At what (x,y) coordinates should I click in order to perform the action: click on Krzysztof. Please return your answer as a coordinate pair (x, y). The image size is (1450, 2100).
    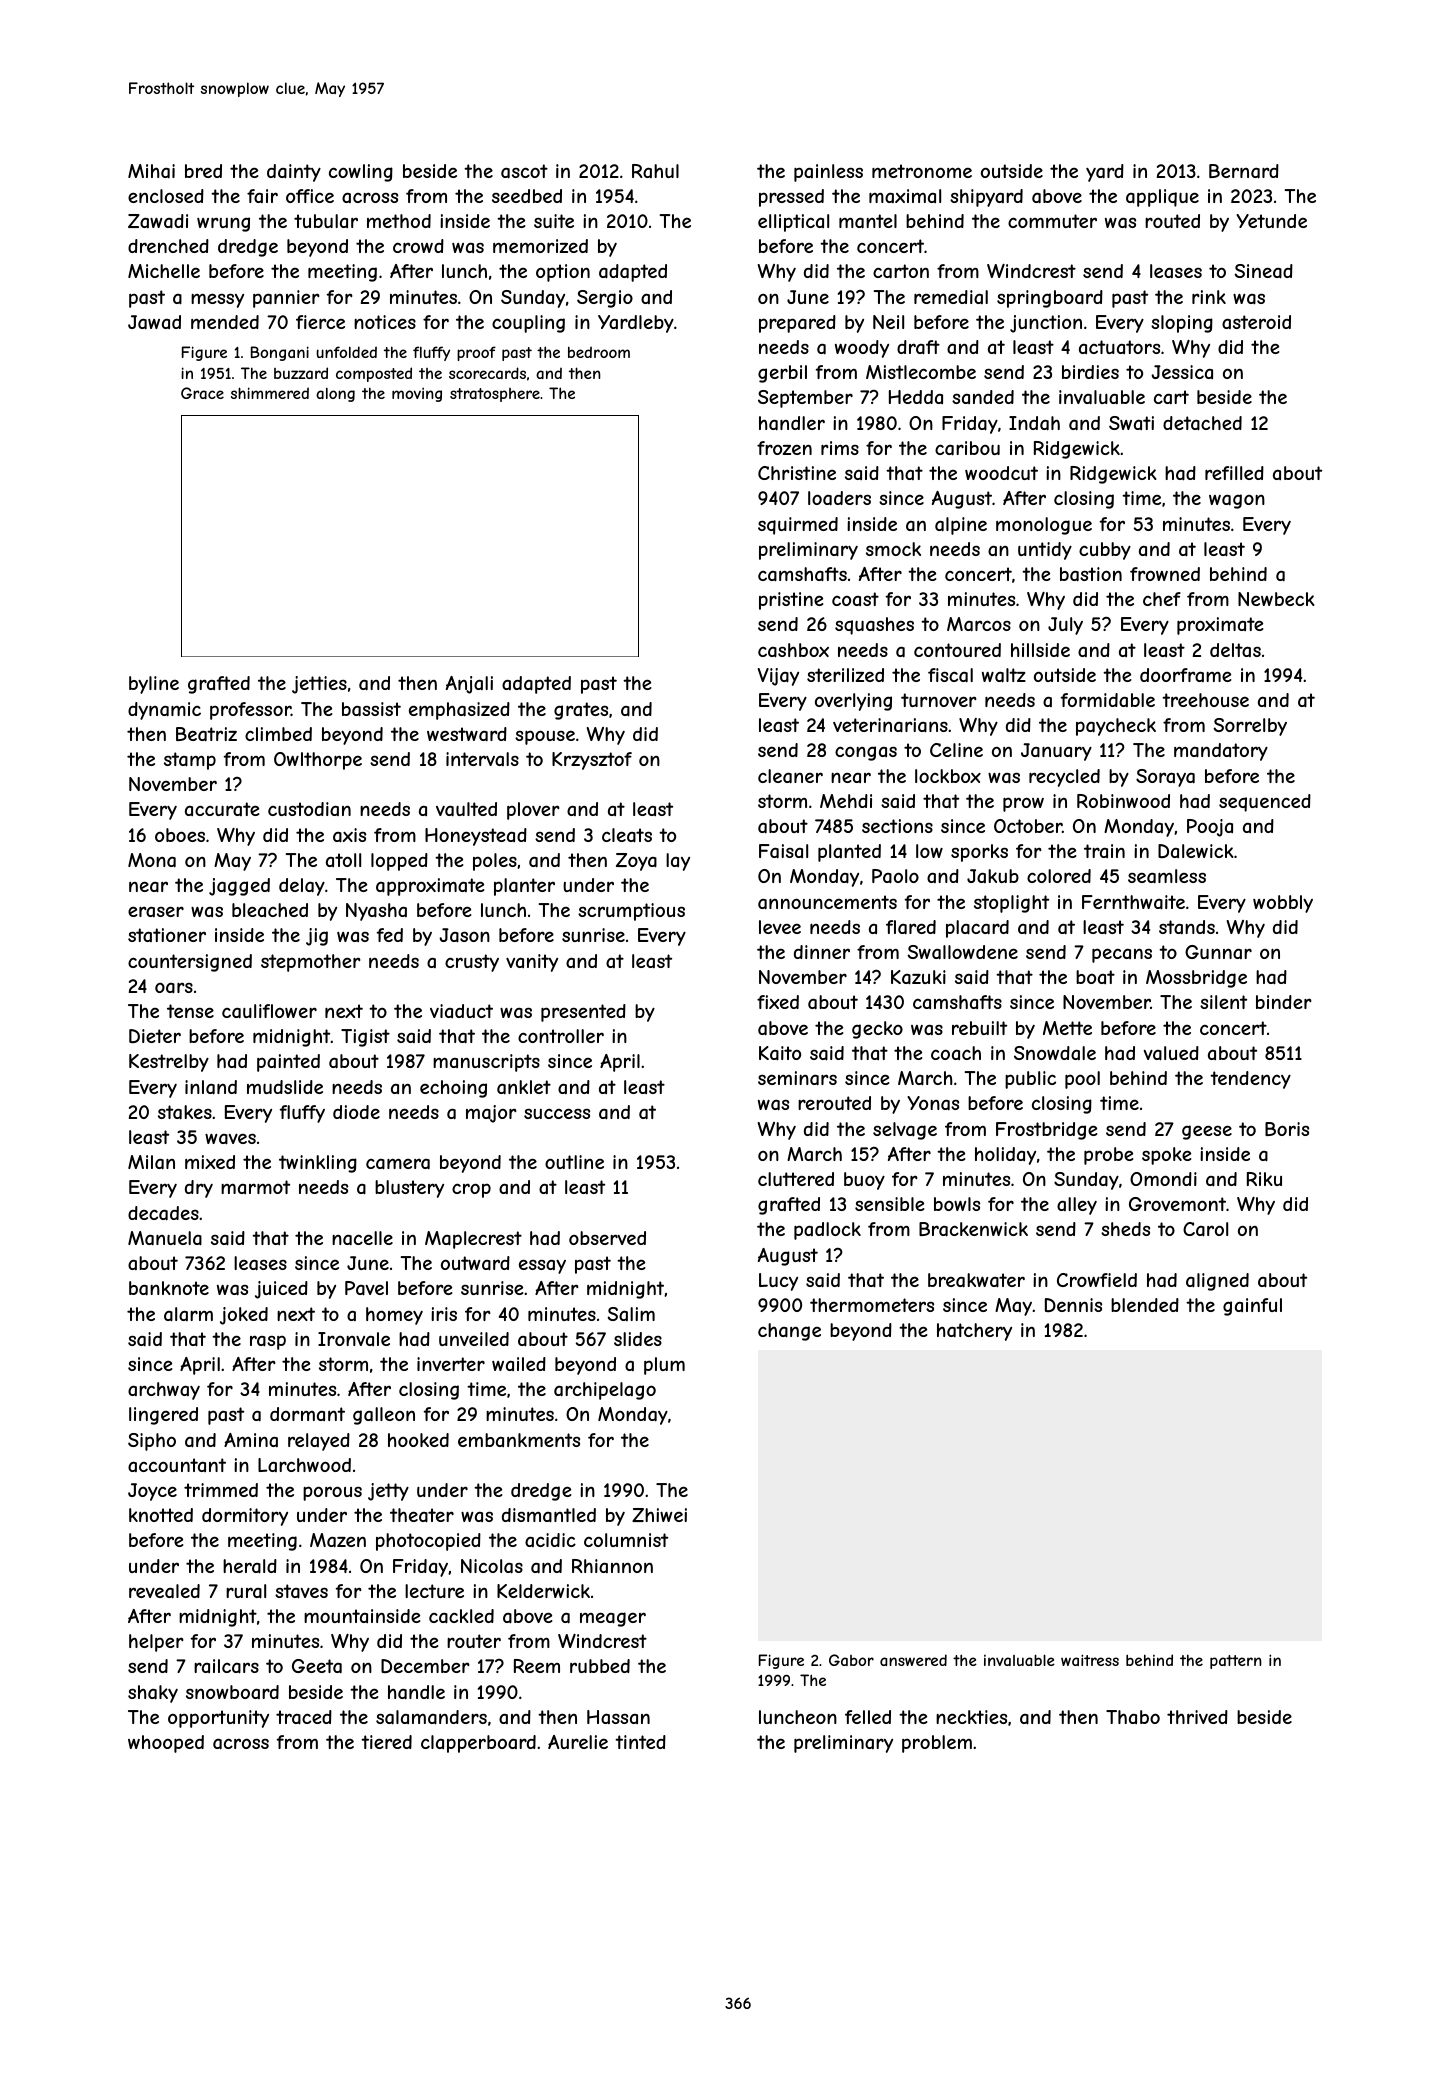
    Looking at the image, I should click on (592, 761).
